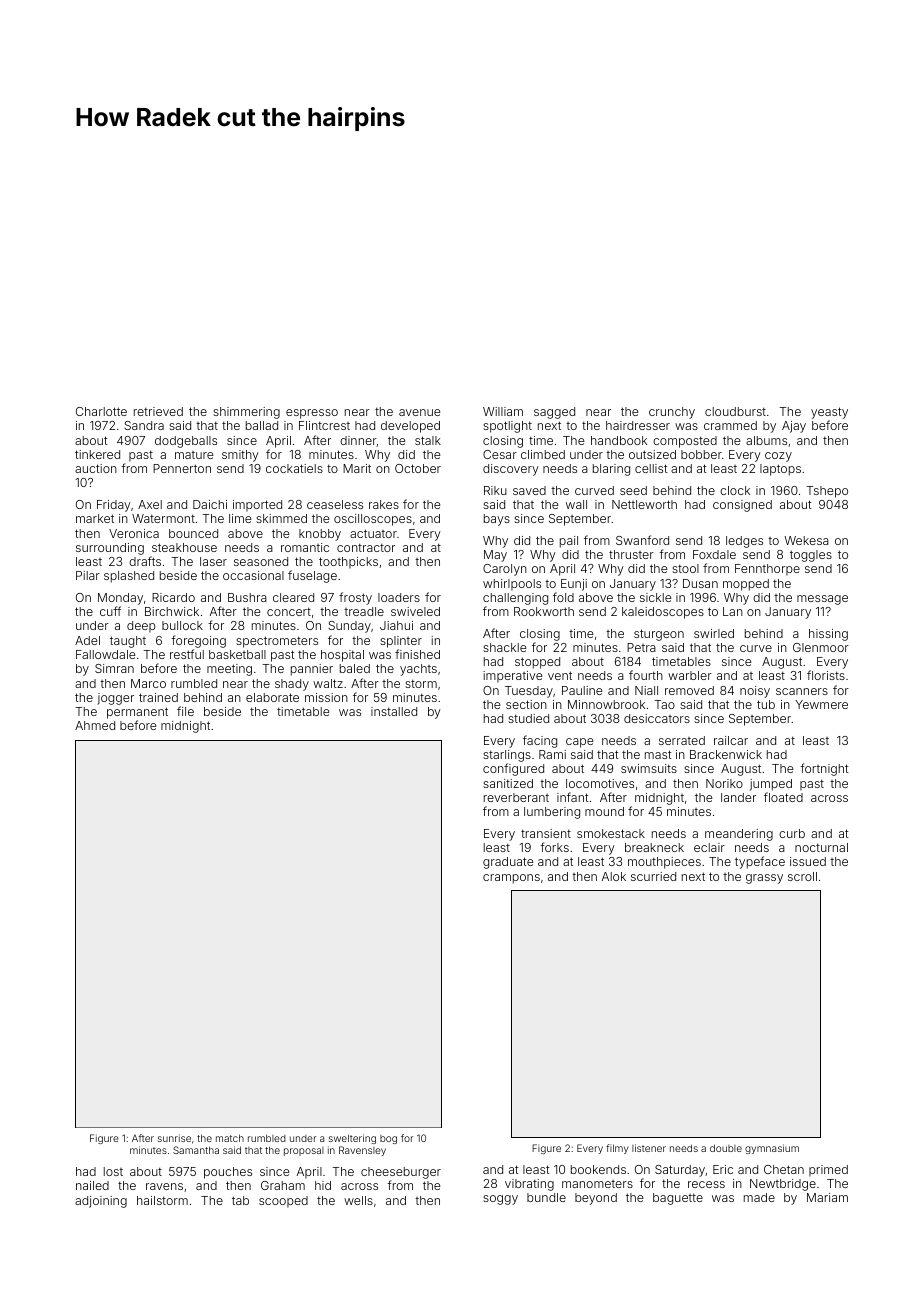 The height and width of the screenshot is (1308, 924). Describe the element at coordinates (682, 740) in the screenshot. I see `serrated` at that location.
